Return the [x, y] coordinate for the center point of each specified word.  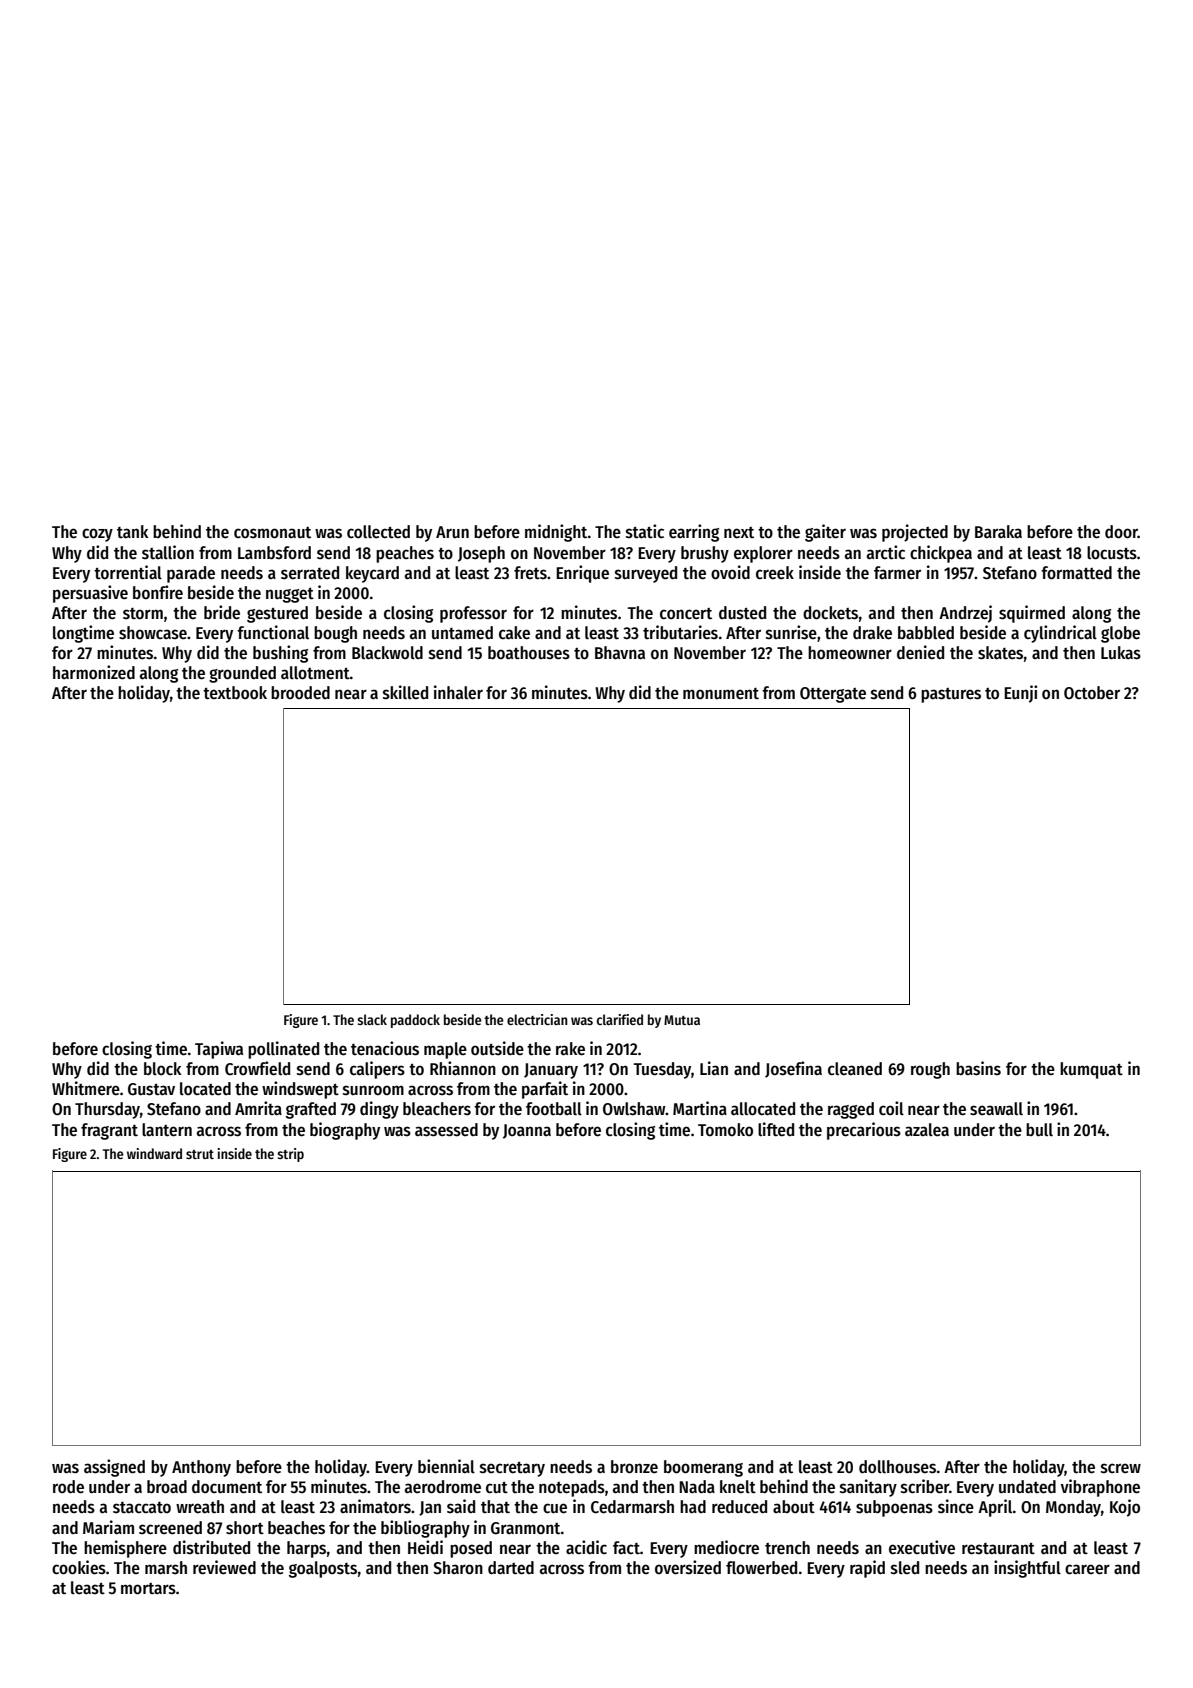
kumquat [1091, 1070]
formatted [1076, 573]
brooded [300, 693]
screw [1121, 1468]
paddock [415, 1021]
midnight [556, 533]
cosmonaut [272, 533]
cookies [79, 1567]
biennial [446, 1466]
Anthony [201, 1468]
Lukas [1121, 653]
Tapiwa [219, 1050]
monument [721, 694]
